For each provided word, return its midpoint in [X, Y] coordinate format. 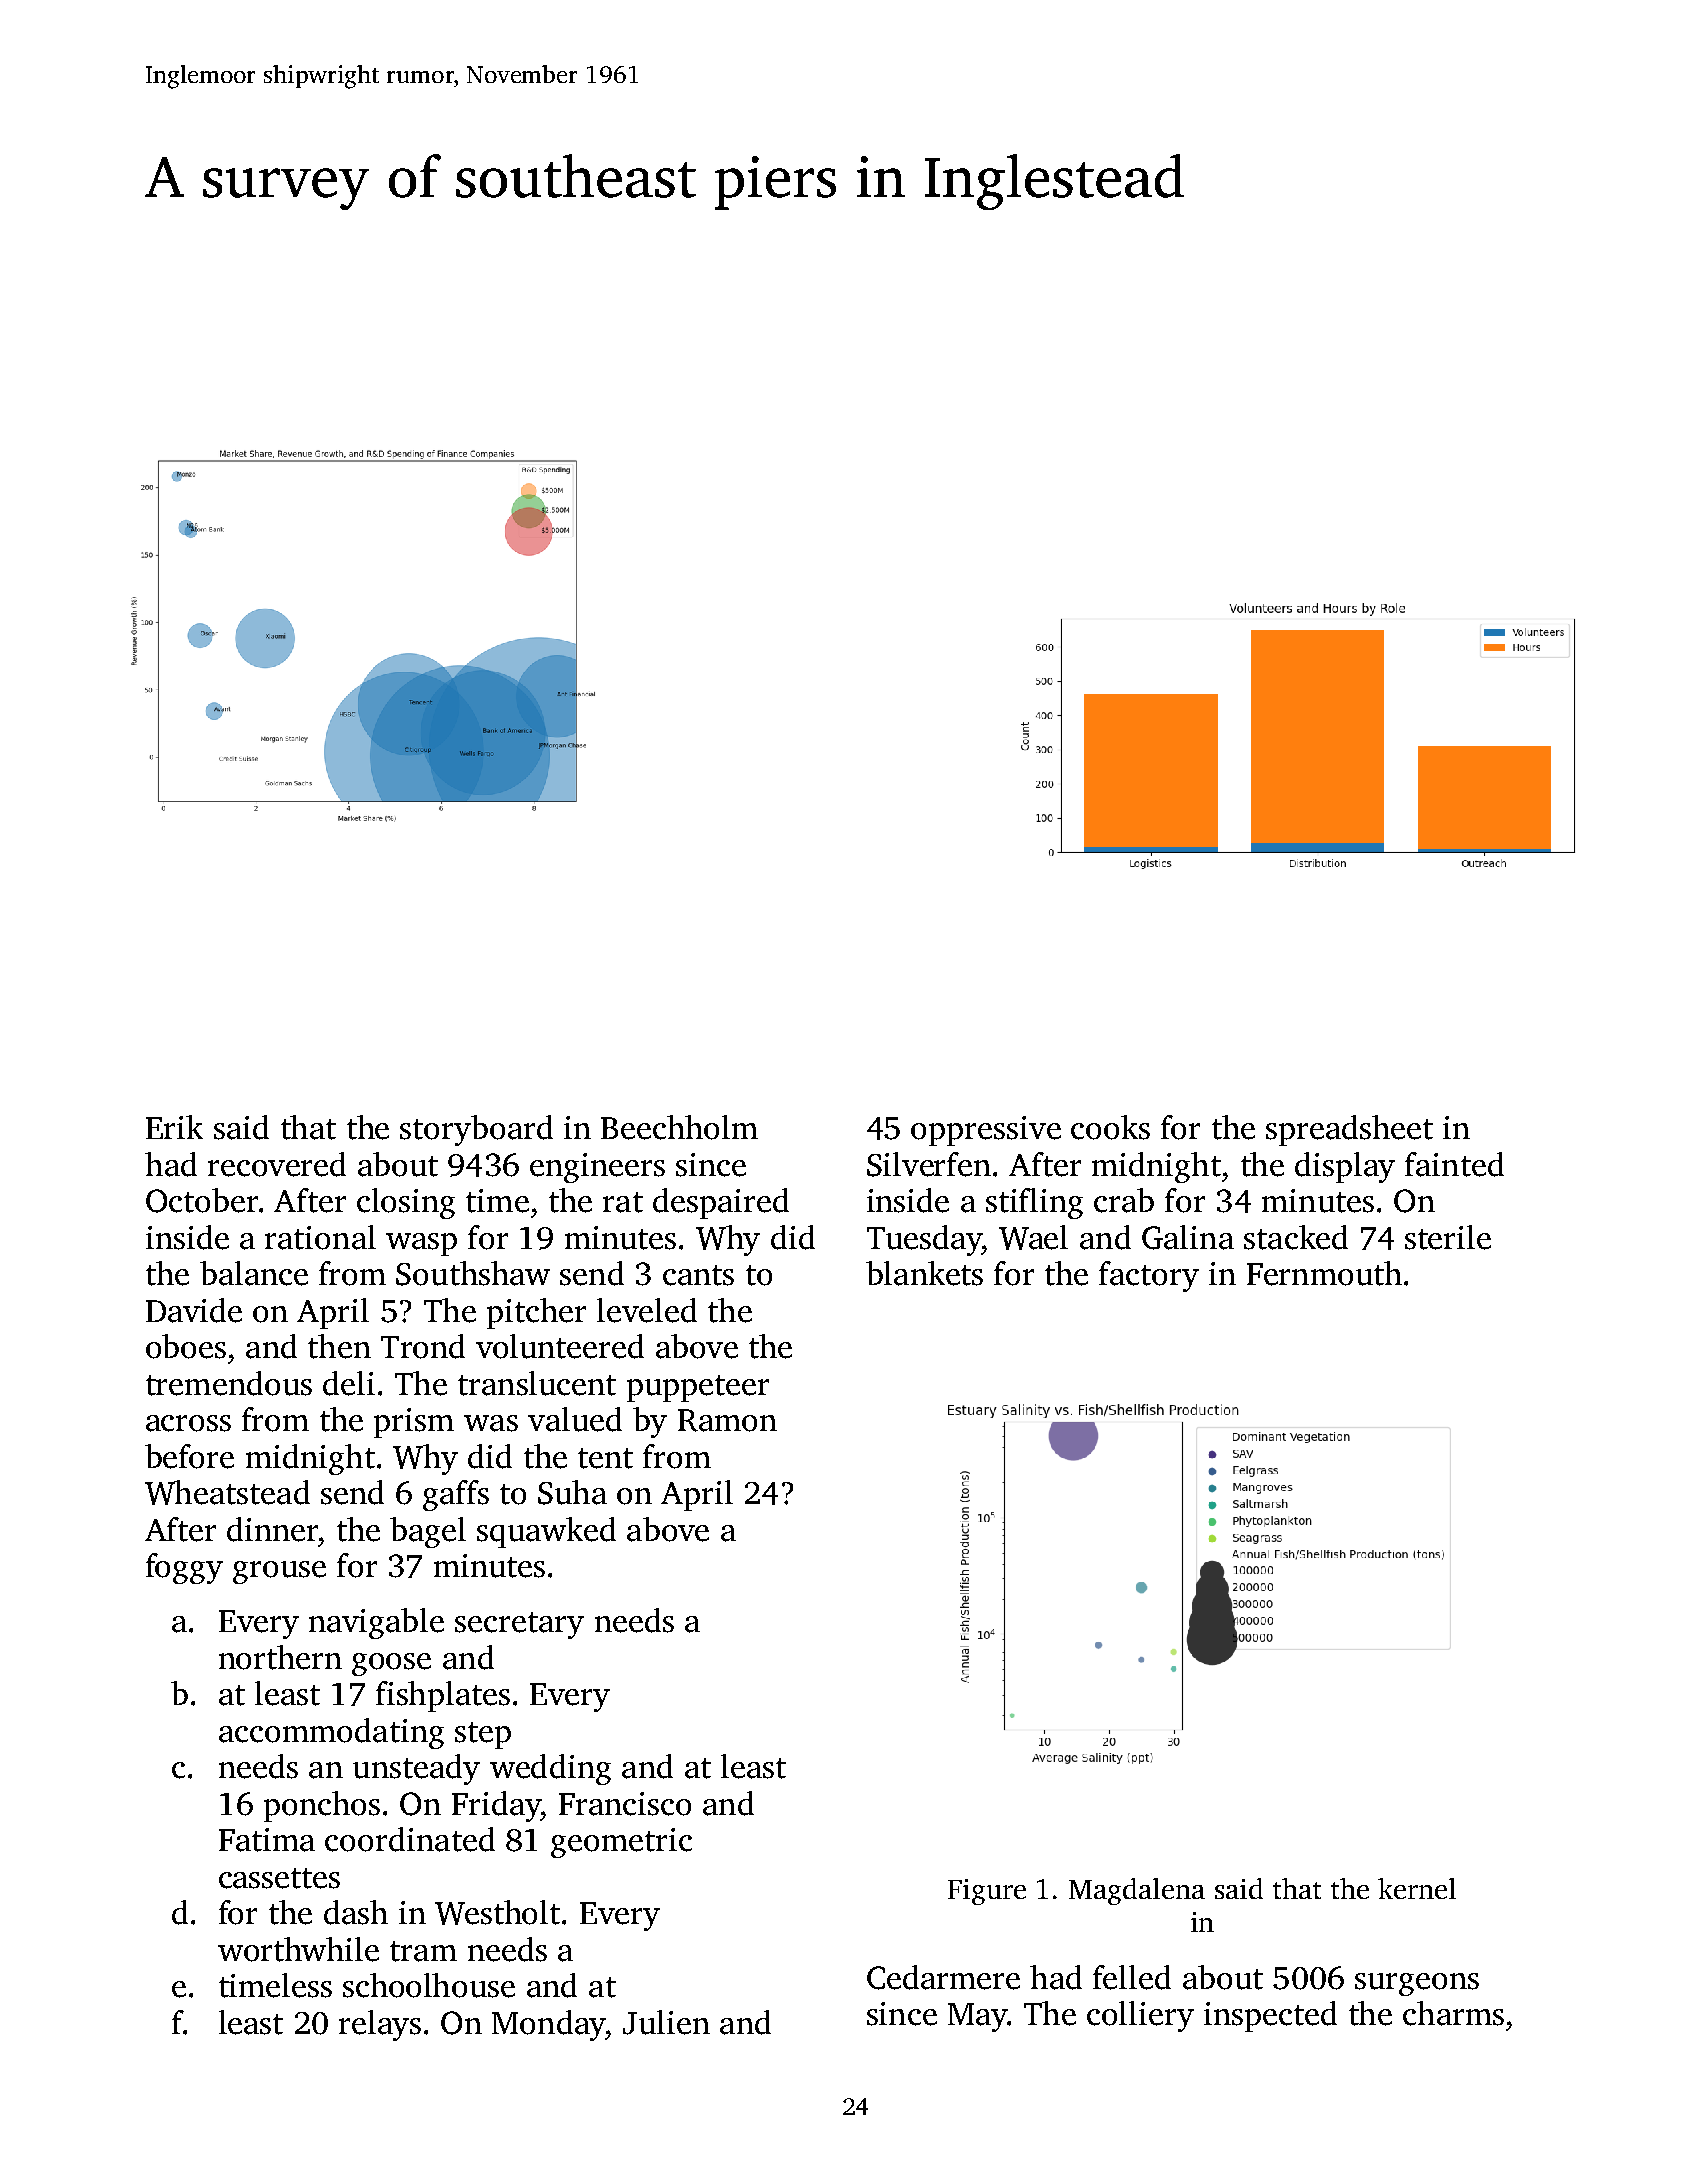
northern [280, 1657]
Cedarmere [943, 1977]
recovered [277, 1164]
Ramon [727, 1420]
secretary [519, 1625]
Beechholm [679, 1127]
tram [423, 1951]
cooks [1110, 1127]
